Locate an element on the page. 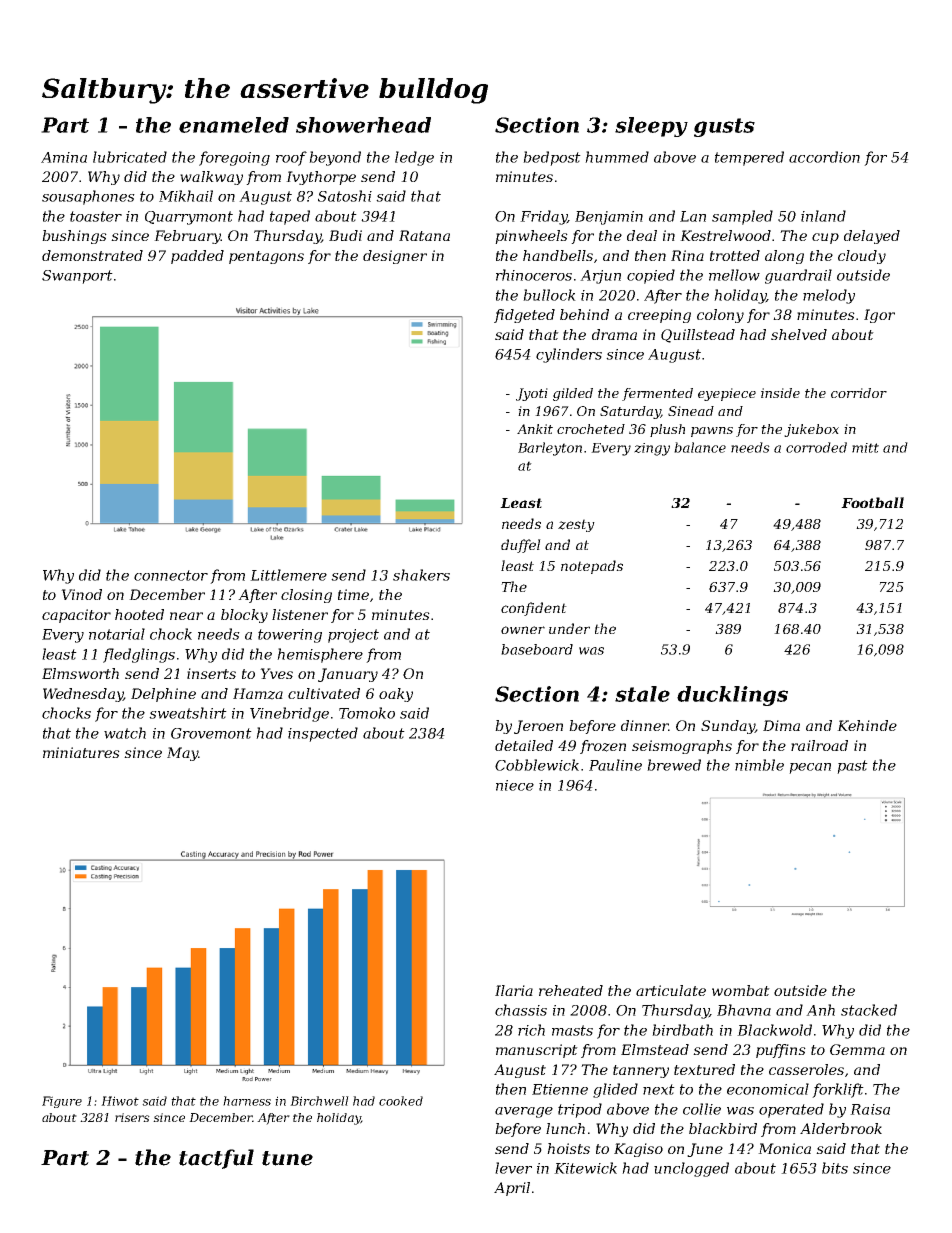 This document has height=1233, width=952. Figure is located at coordinates (62, 1102).
